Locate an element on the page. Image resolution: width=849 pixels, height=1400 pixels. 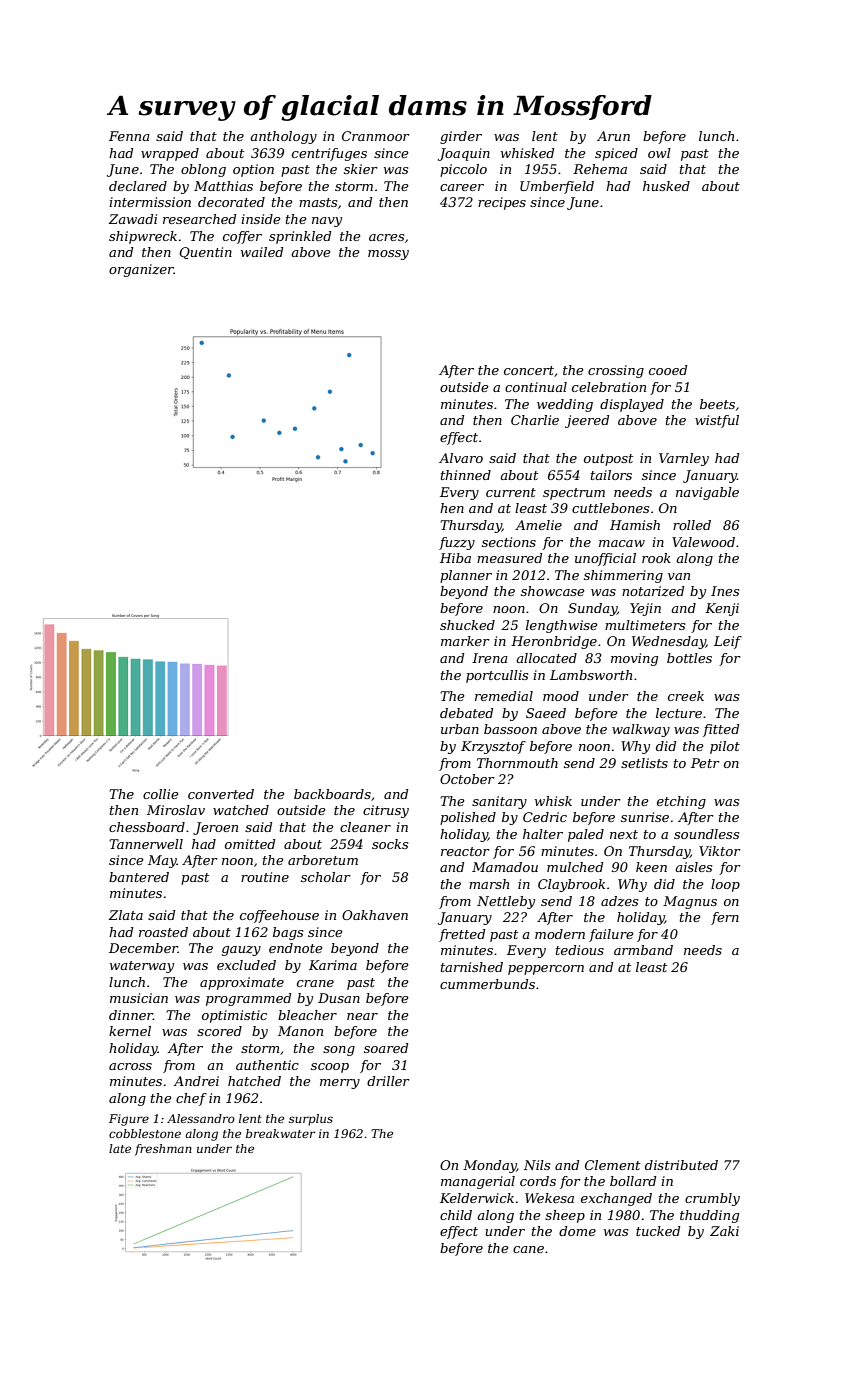
collie is located at coordinates (161, 794).
